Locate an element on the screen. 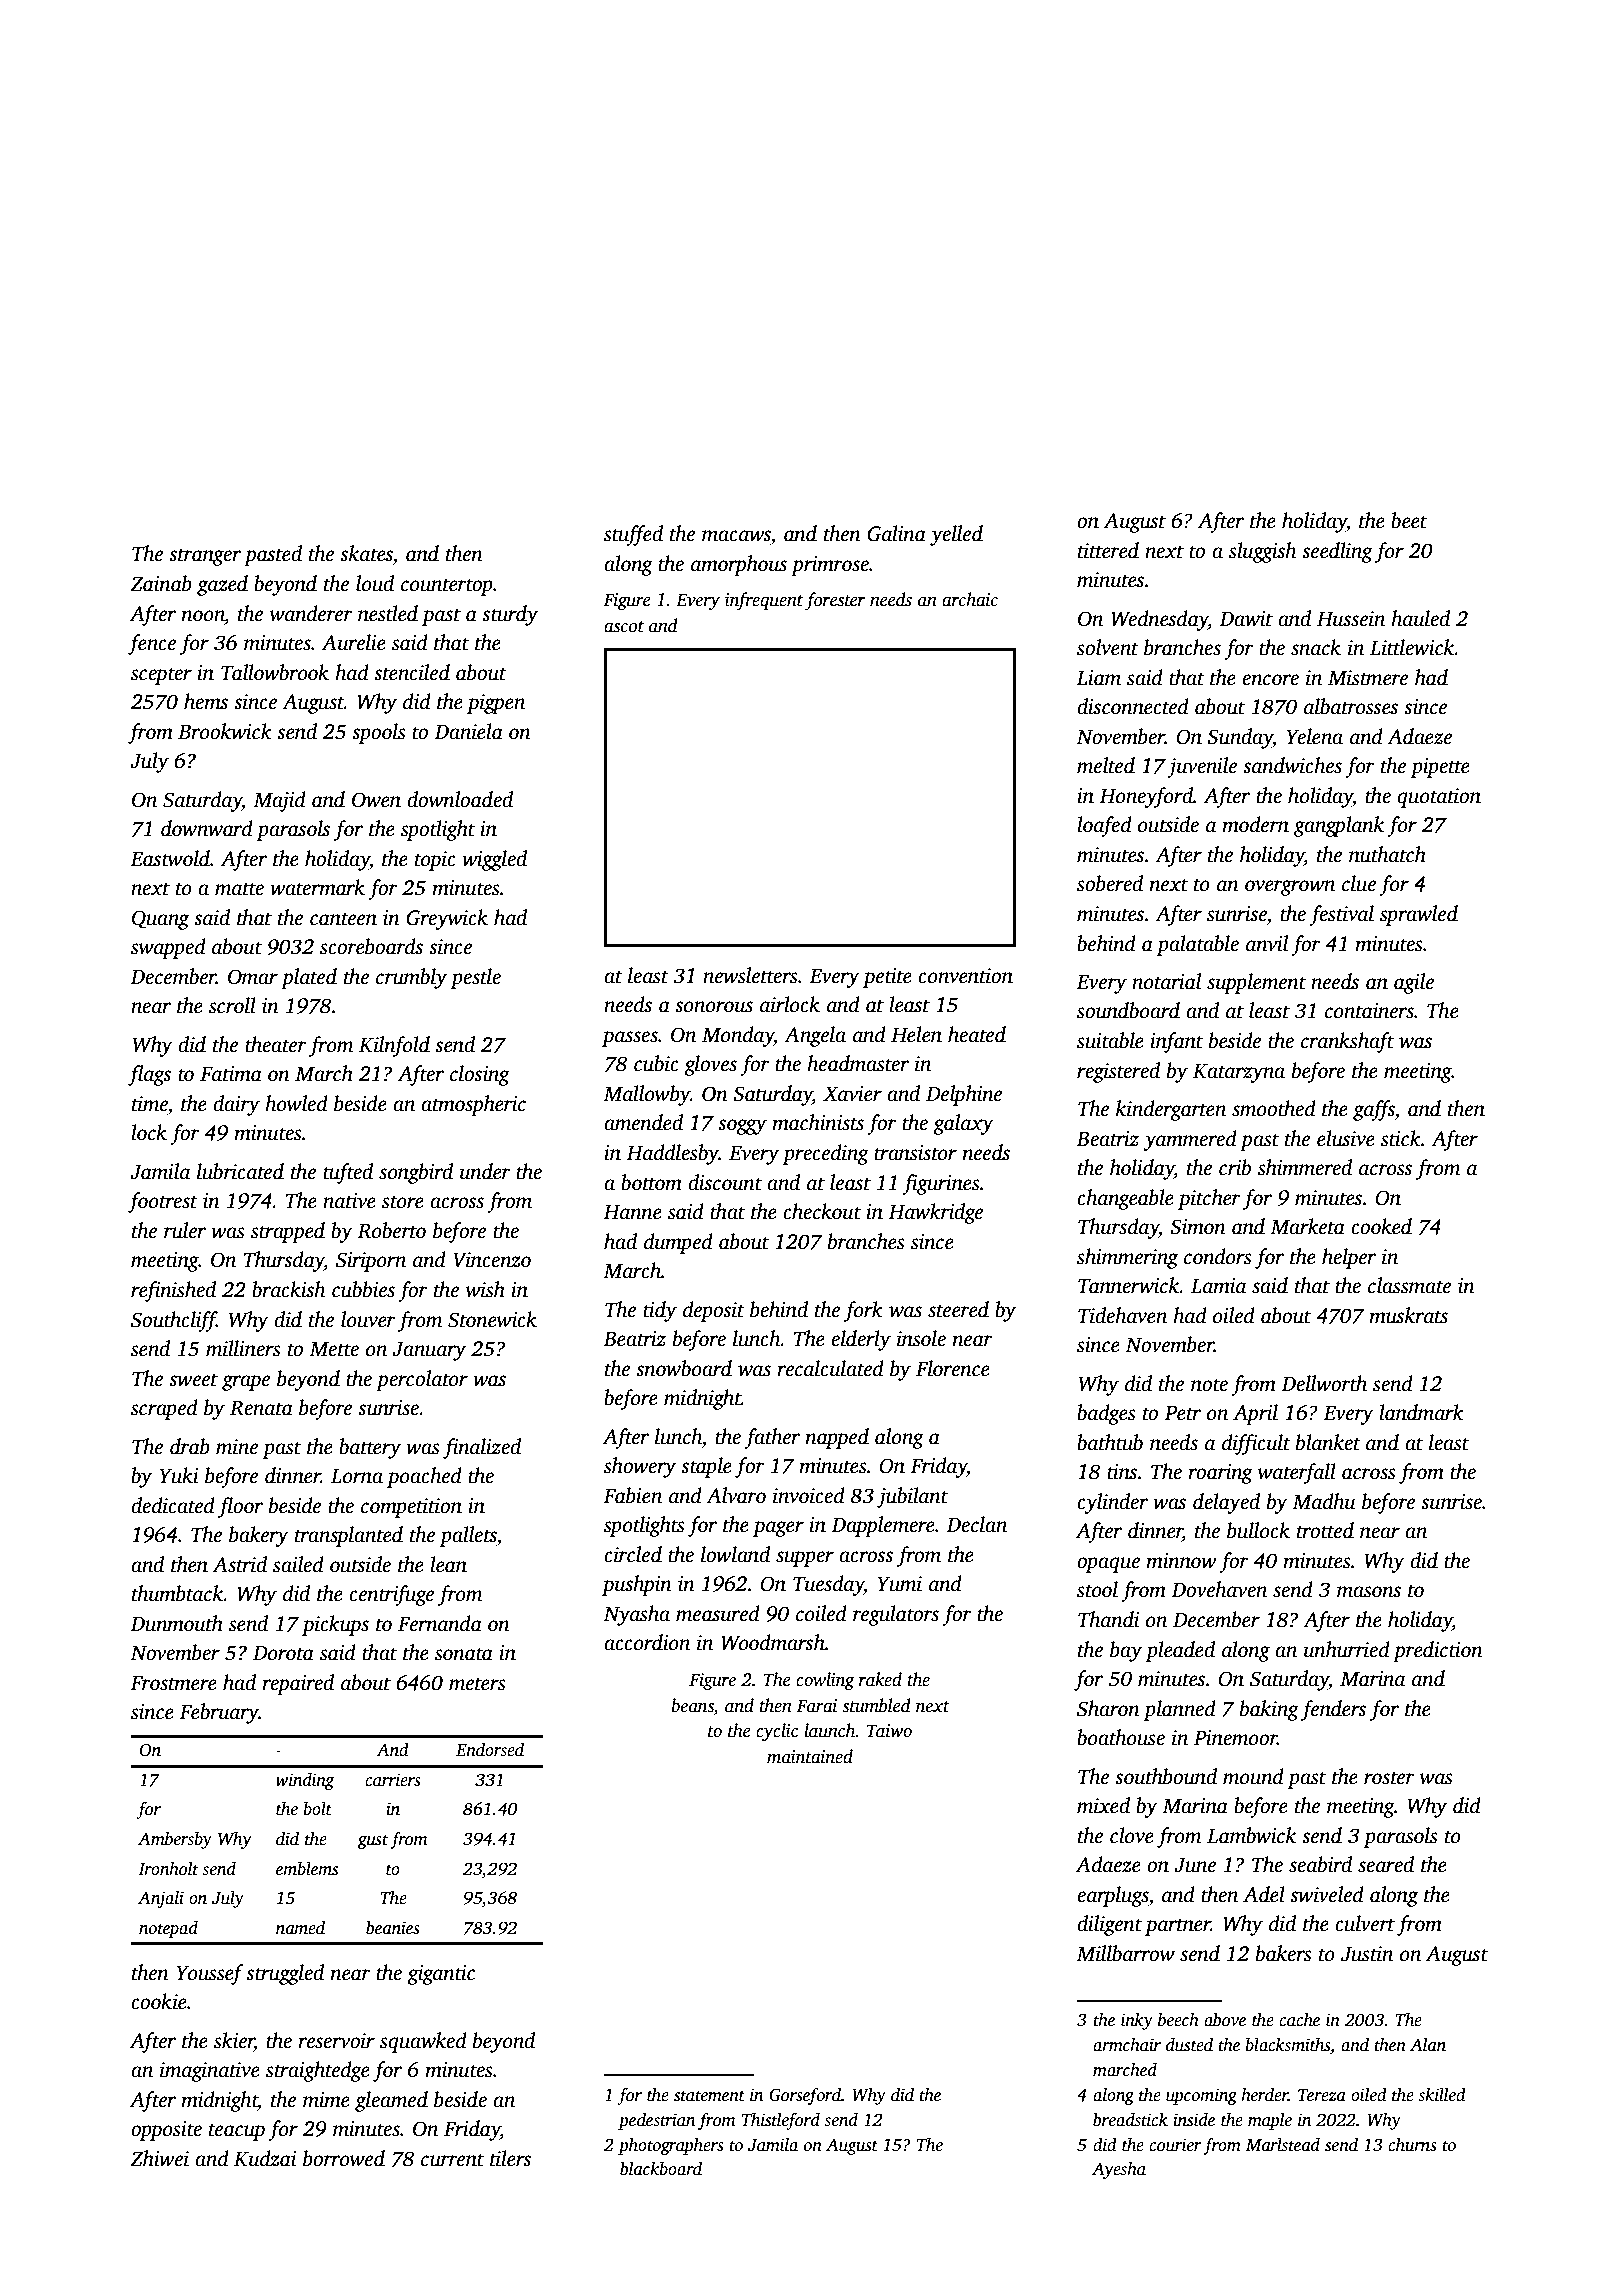  southbound is located at coordinates (1166, 1776).
